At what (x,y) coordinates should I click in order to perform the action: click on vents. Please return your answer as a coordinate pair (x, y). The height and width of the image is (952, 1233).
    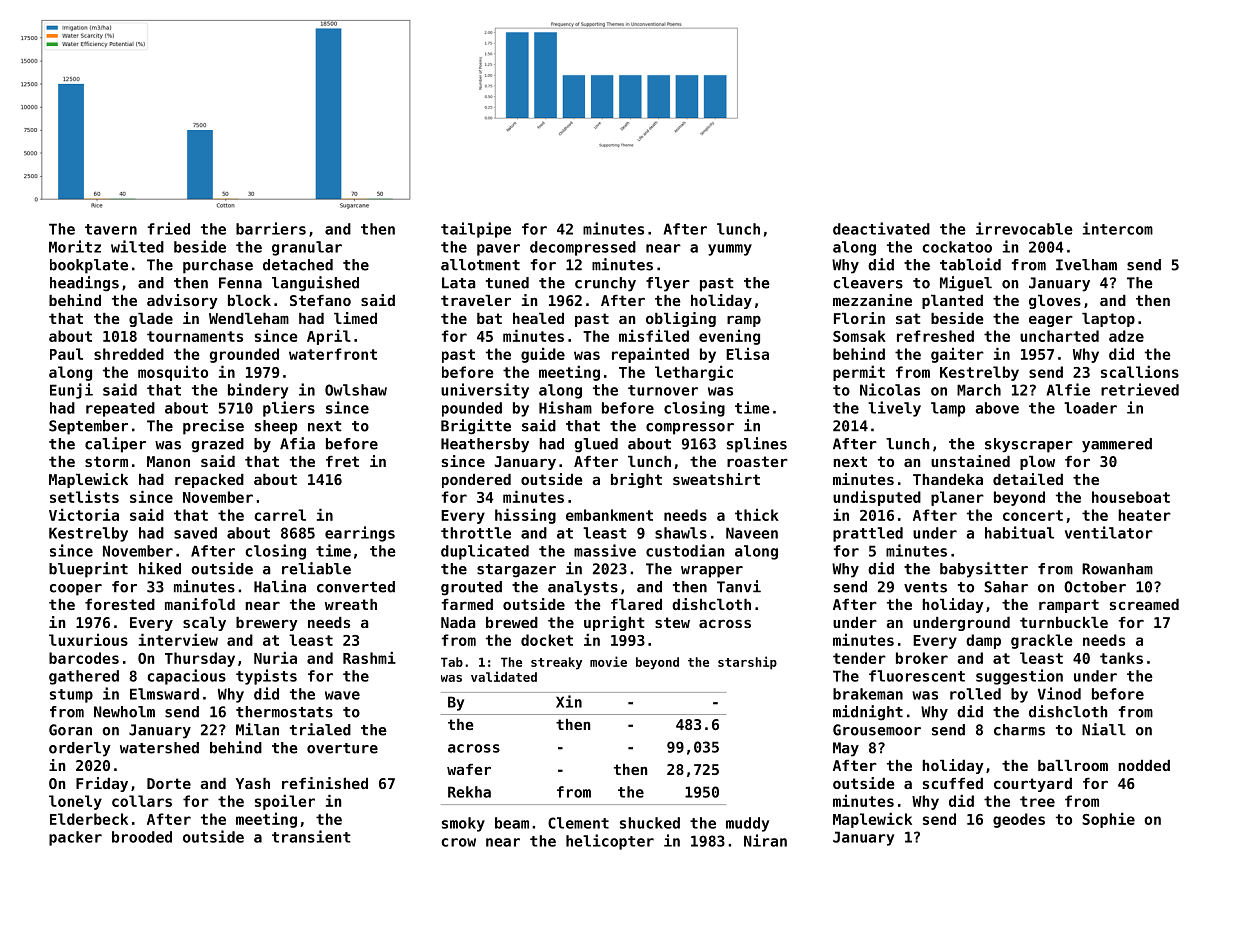
    Looking at the image, I should click on (925, 587).
